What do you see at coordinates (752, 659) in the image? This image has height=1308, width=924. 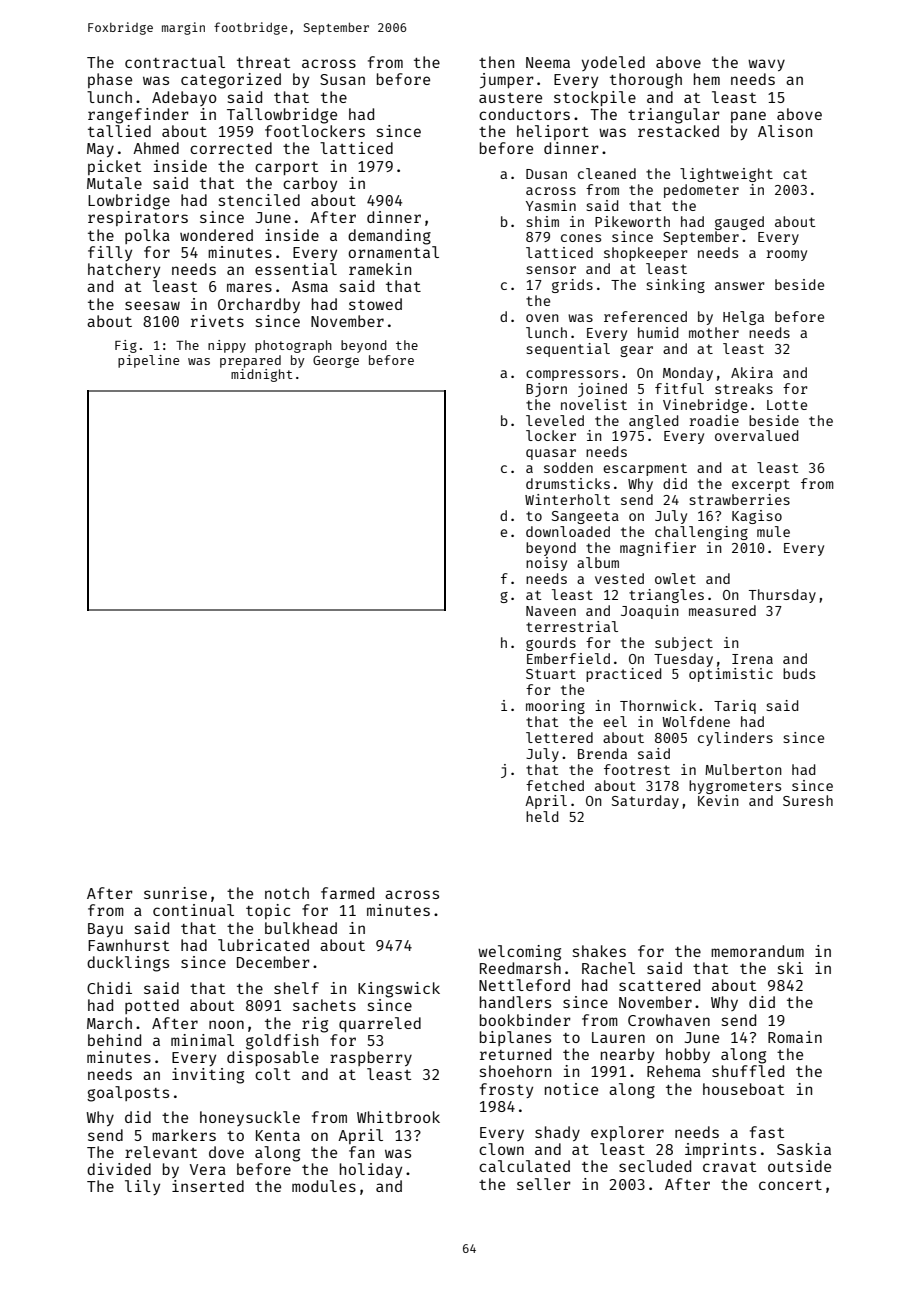 I see `Irena` at bounding box center [752, 659].
